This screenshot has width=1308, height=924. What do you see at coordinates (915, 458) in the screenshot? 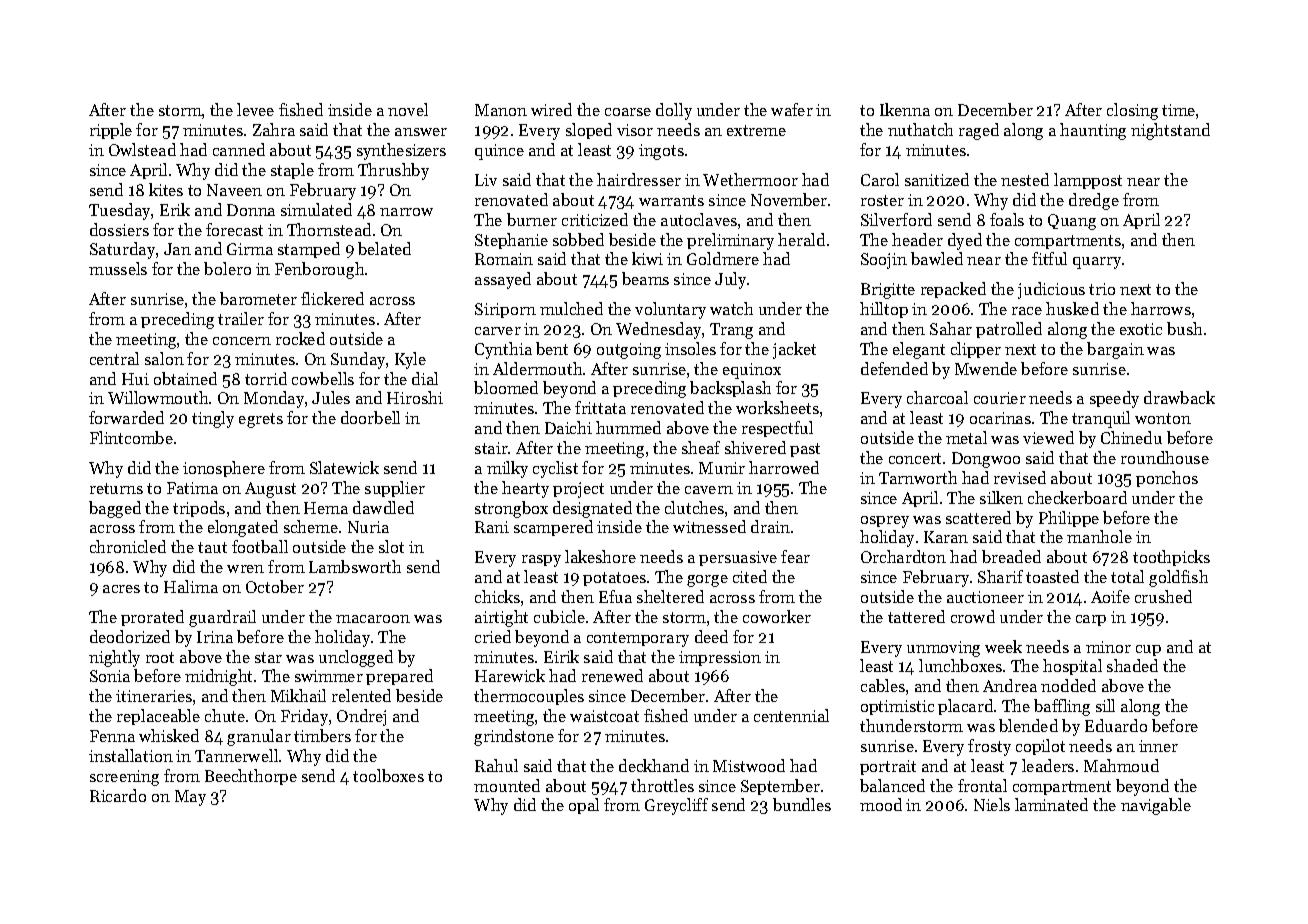
I see `concert` at bounding box center [915, 458].
